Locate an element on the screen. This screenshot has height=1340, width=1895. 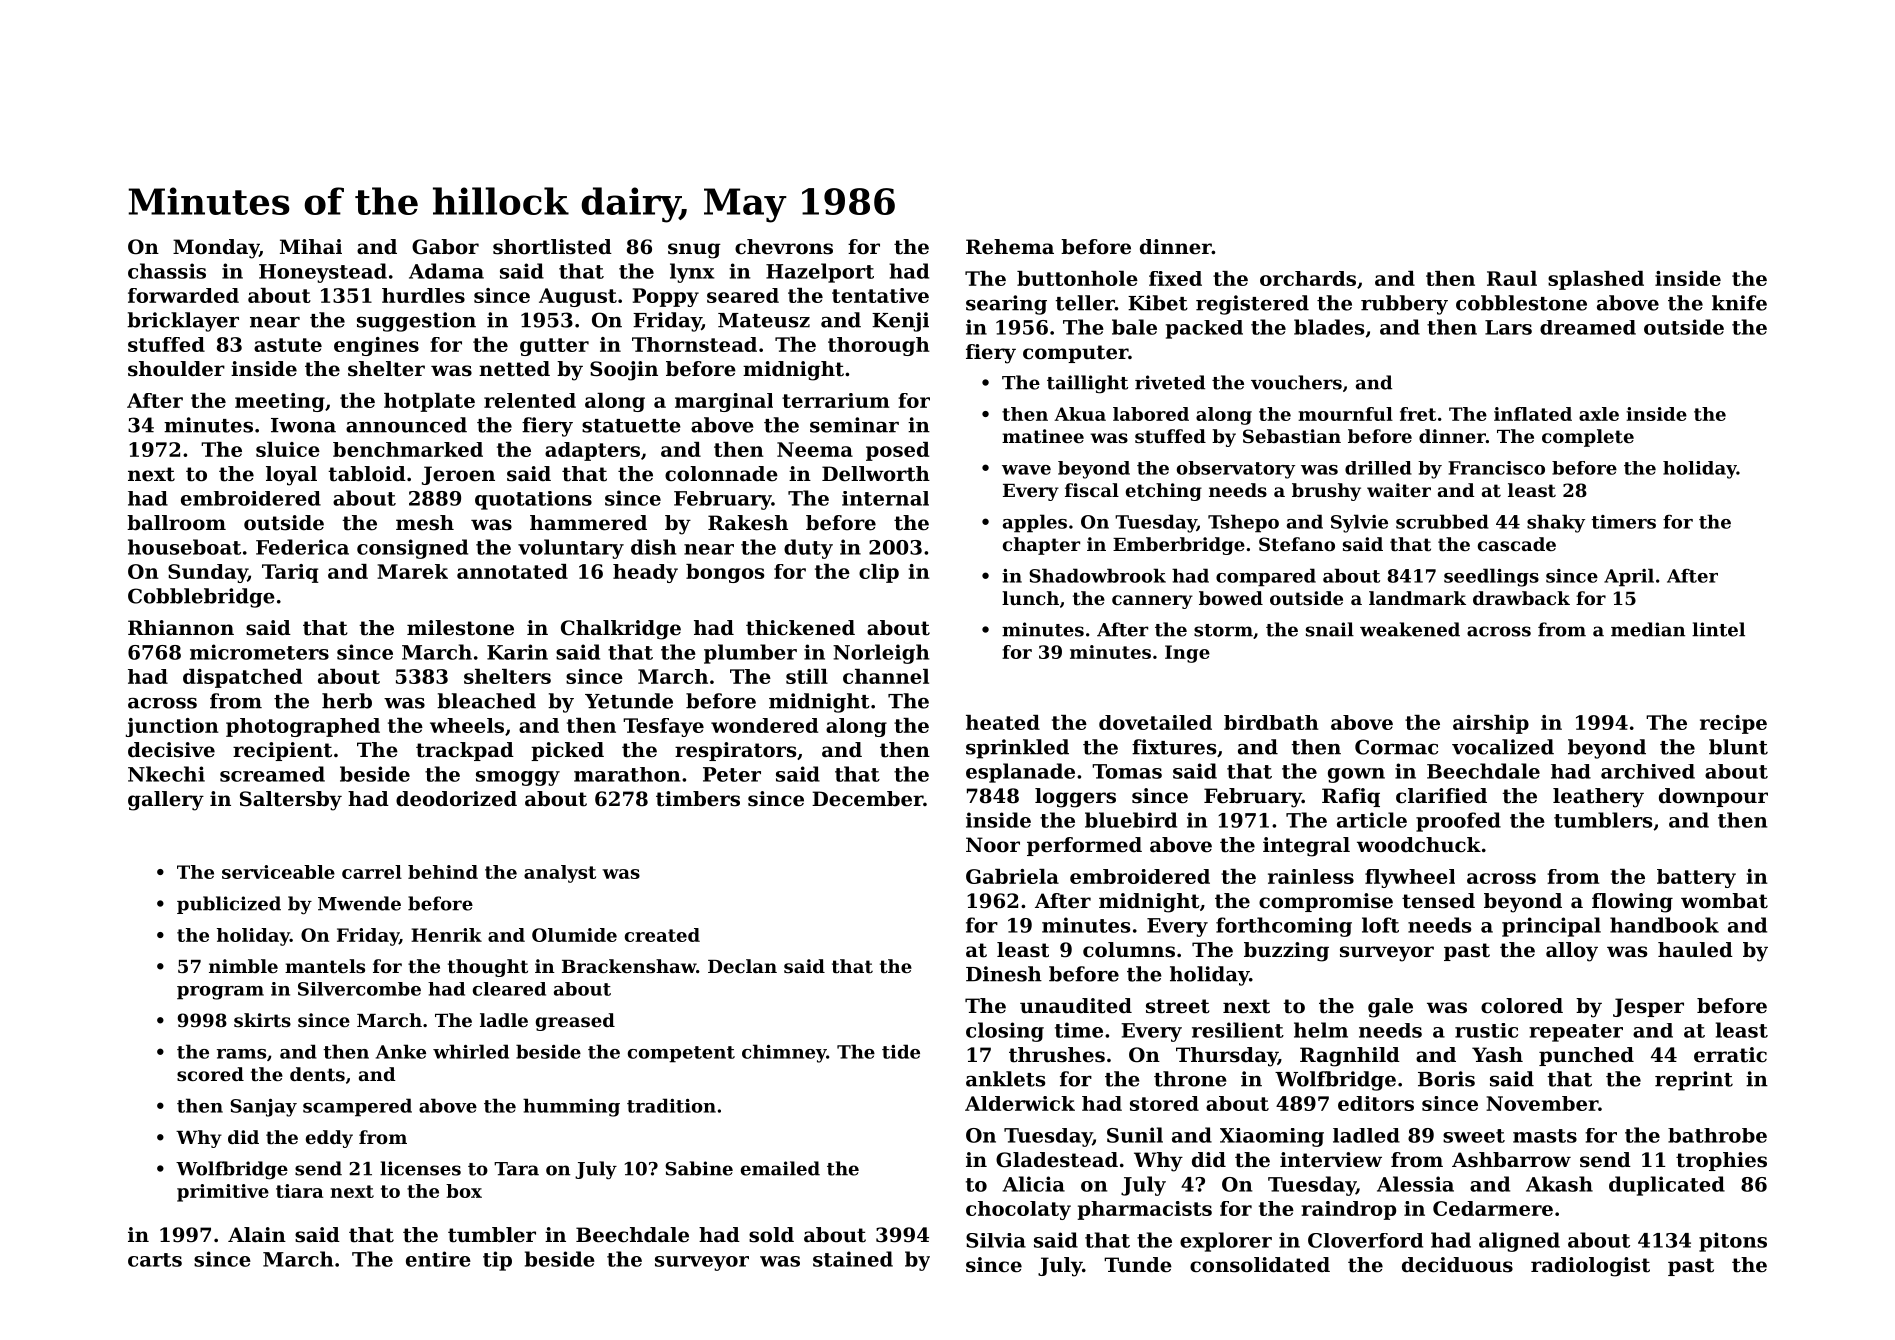
rams is located at coordinates (241, 1054).
